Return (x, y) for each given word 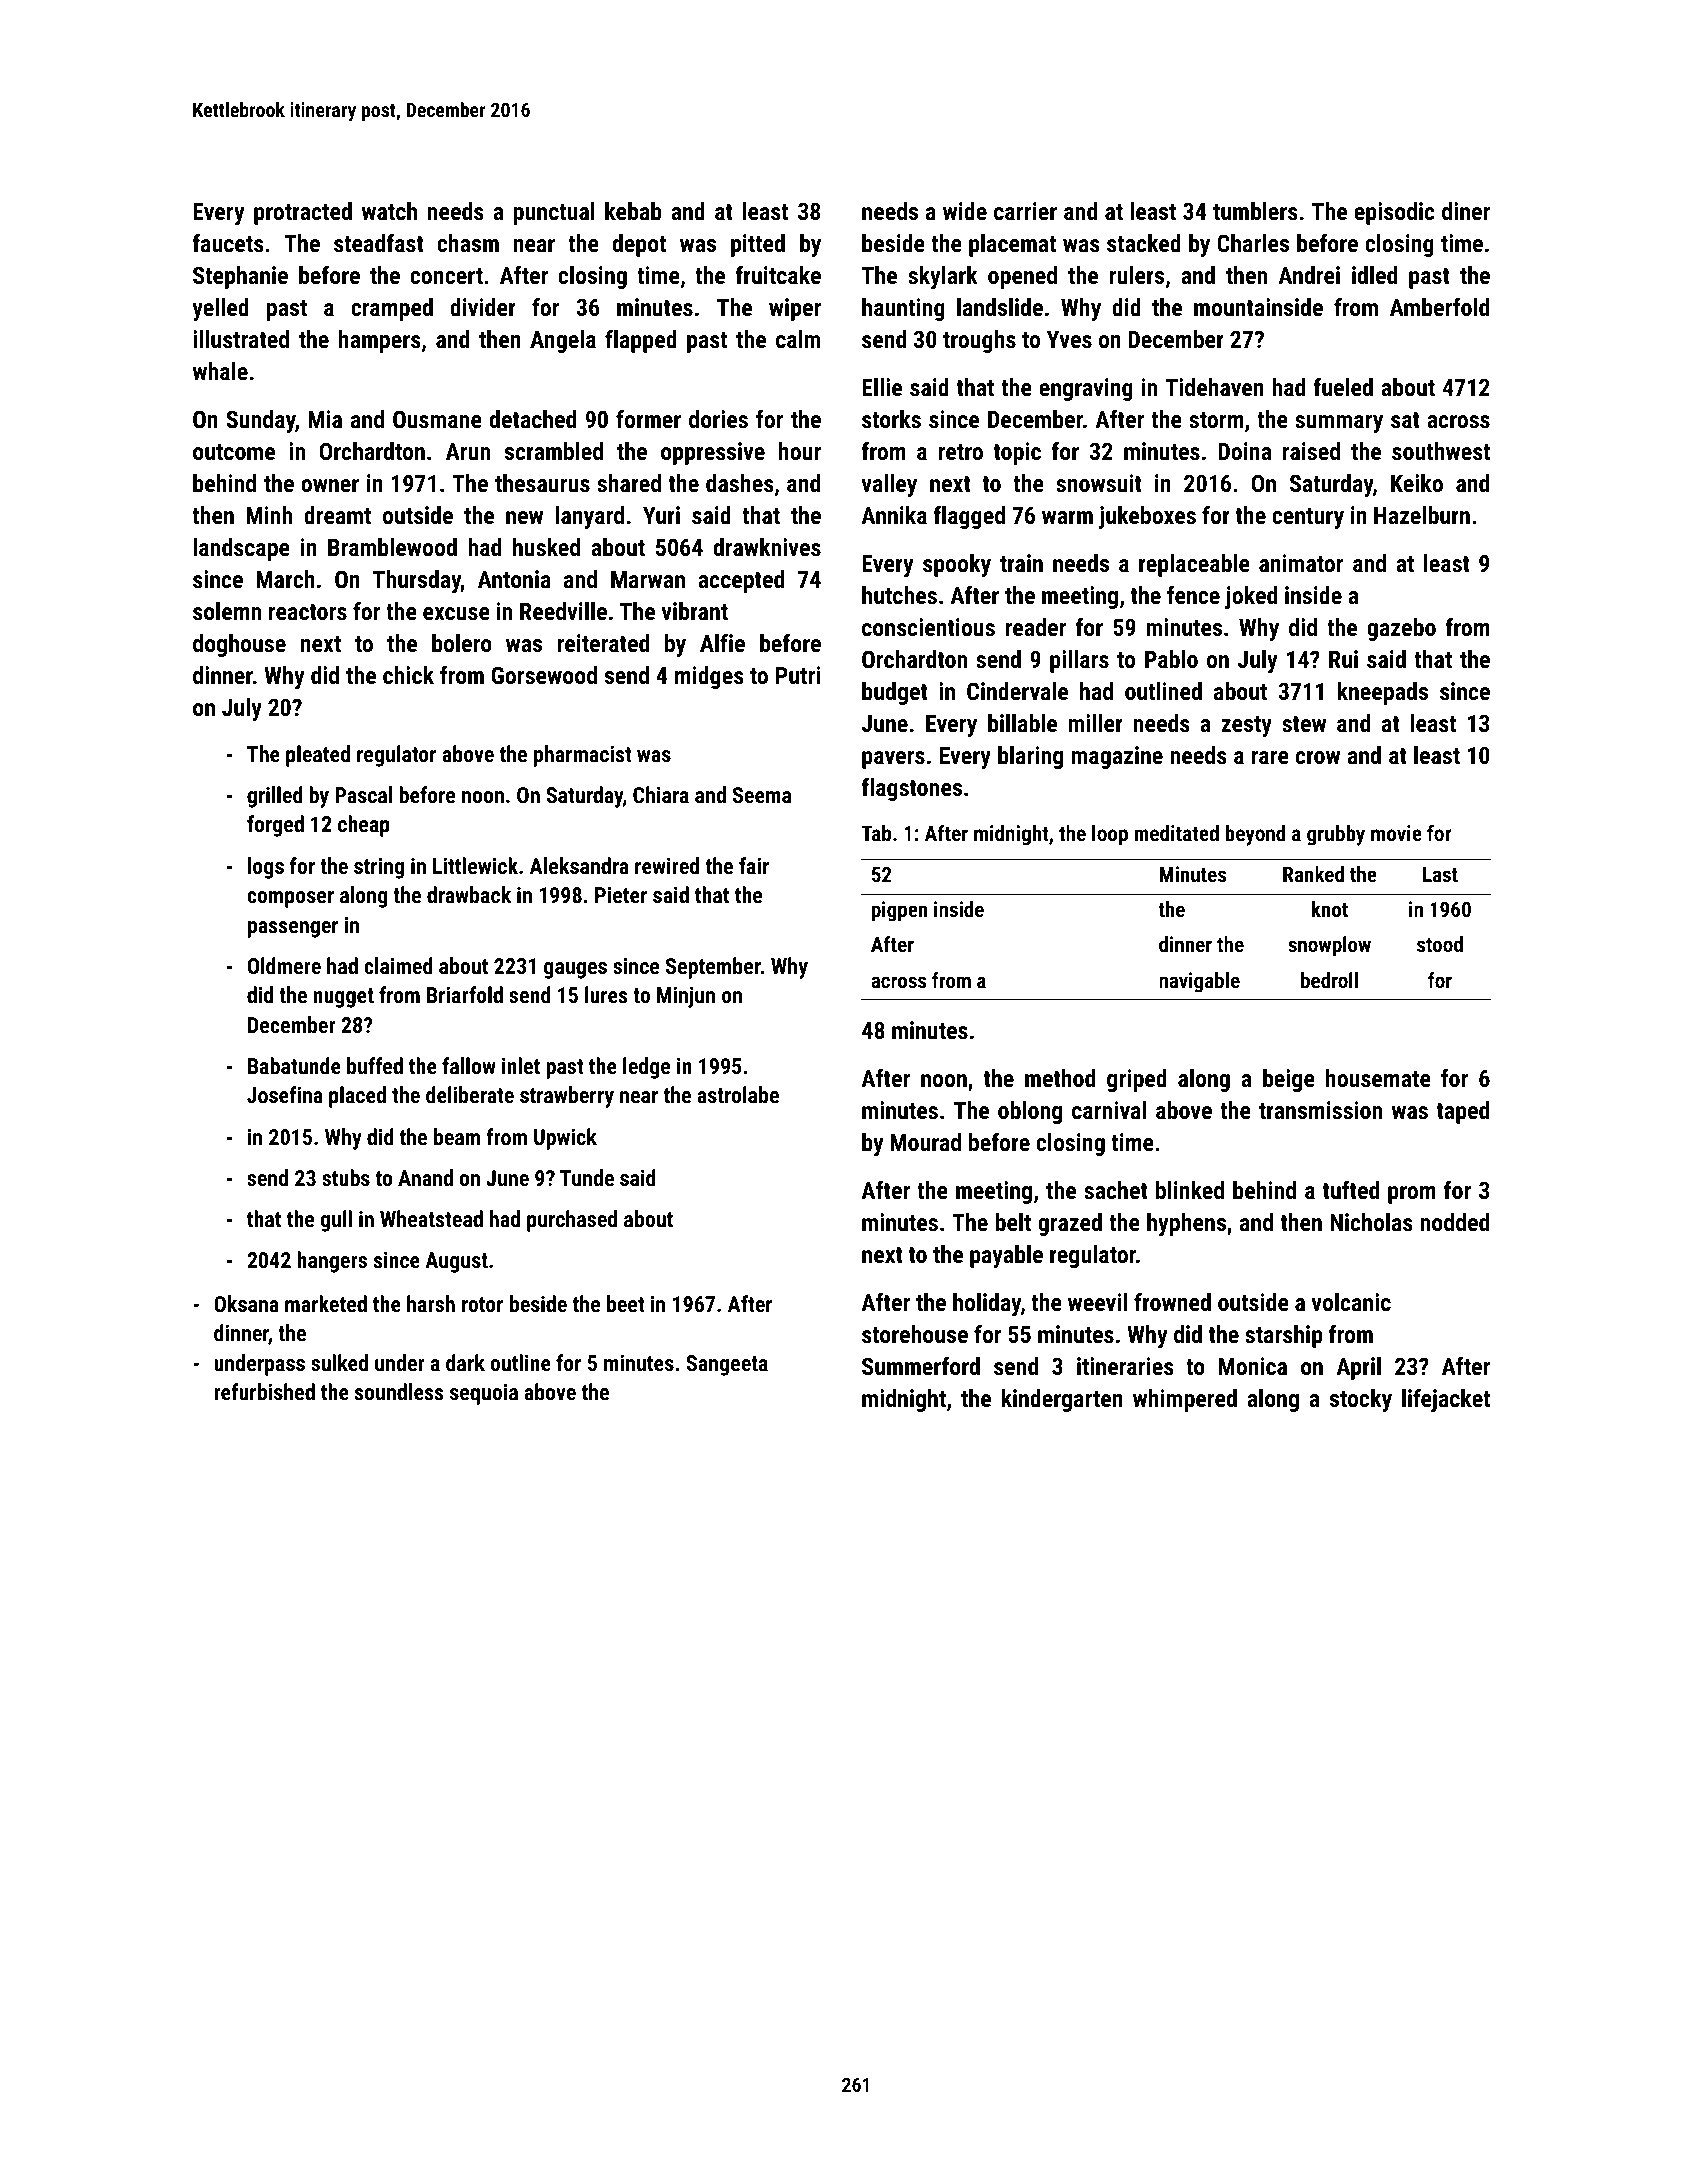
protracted (303, 213)
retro (960, 452)
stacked (1144, 243)
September (713, 968)
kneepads (1382, 693)
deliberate (470, 1094)
